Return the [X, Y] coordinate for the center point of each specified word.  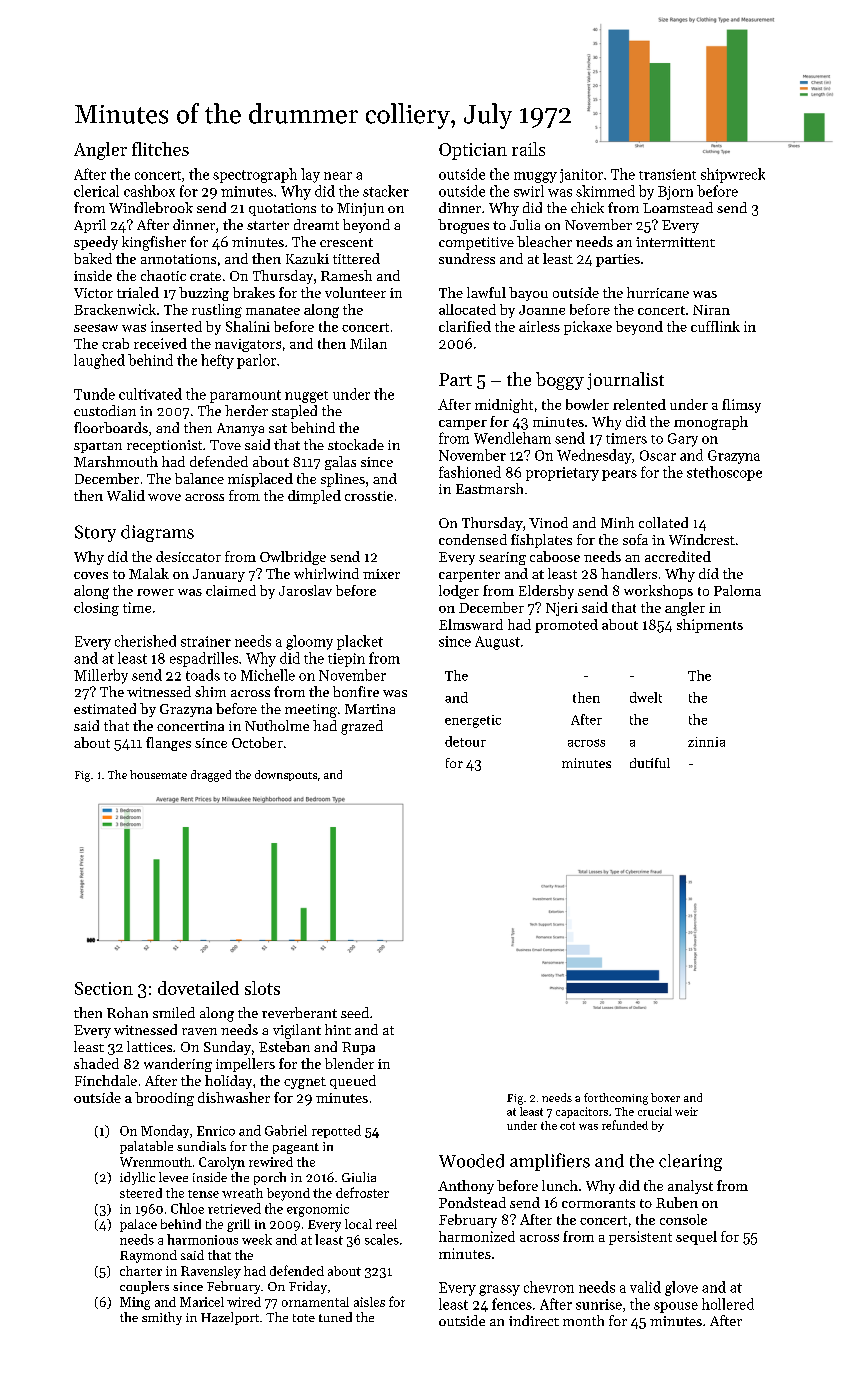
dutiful [650, 763]
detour [465, 741]
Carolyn [222, 1163]
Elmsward [471, 624]
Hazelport [230, 1318]
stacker [386, 191]
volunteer [355, 292]
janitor [581, 176]
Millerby [101, 676]
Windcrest [702, 539]
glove [681, 1288]
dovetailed [198, 988]
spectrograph [255, 175]
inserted [176, 326]
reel [386, 1224]
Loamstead [678, 207]
